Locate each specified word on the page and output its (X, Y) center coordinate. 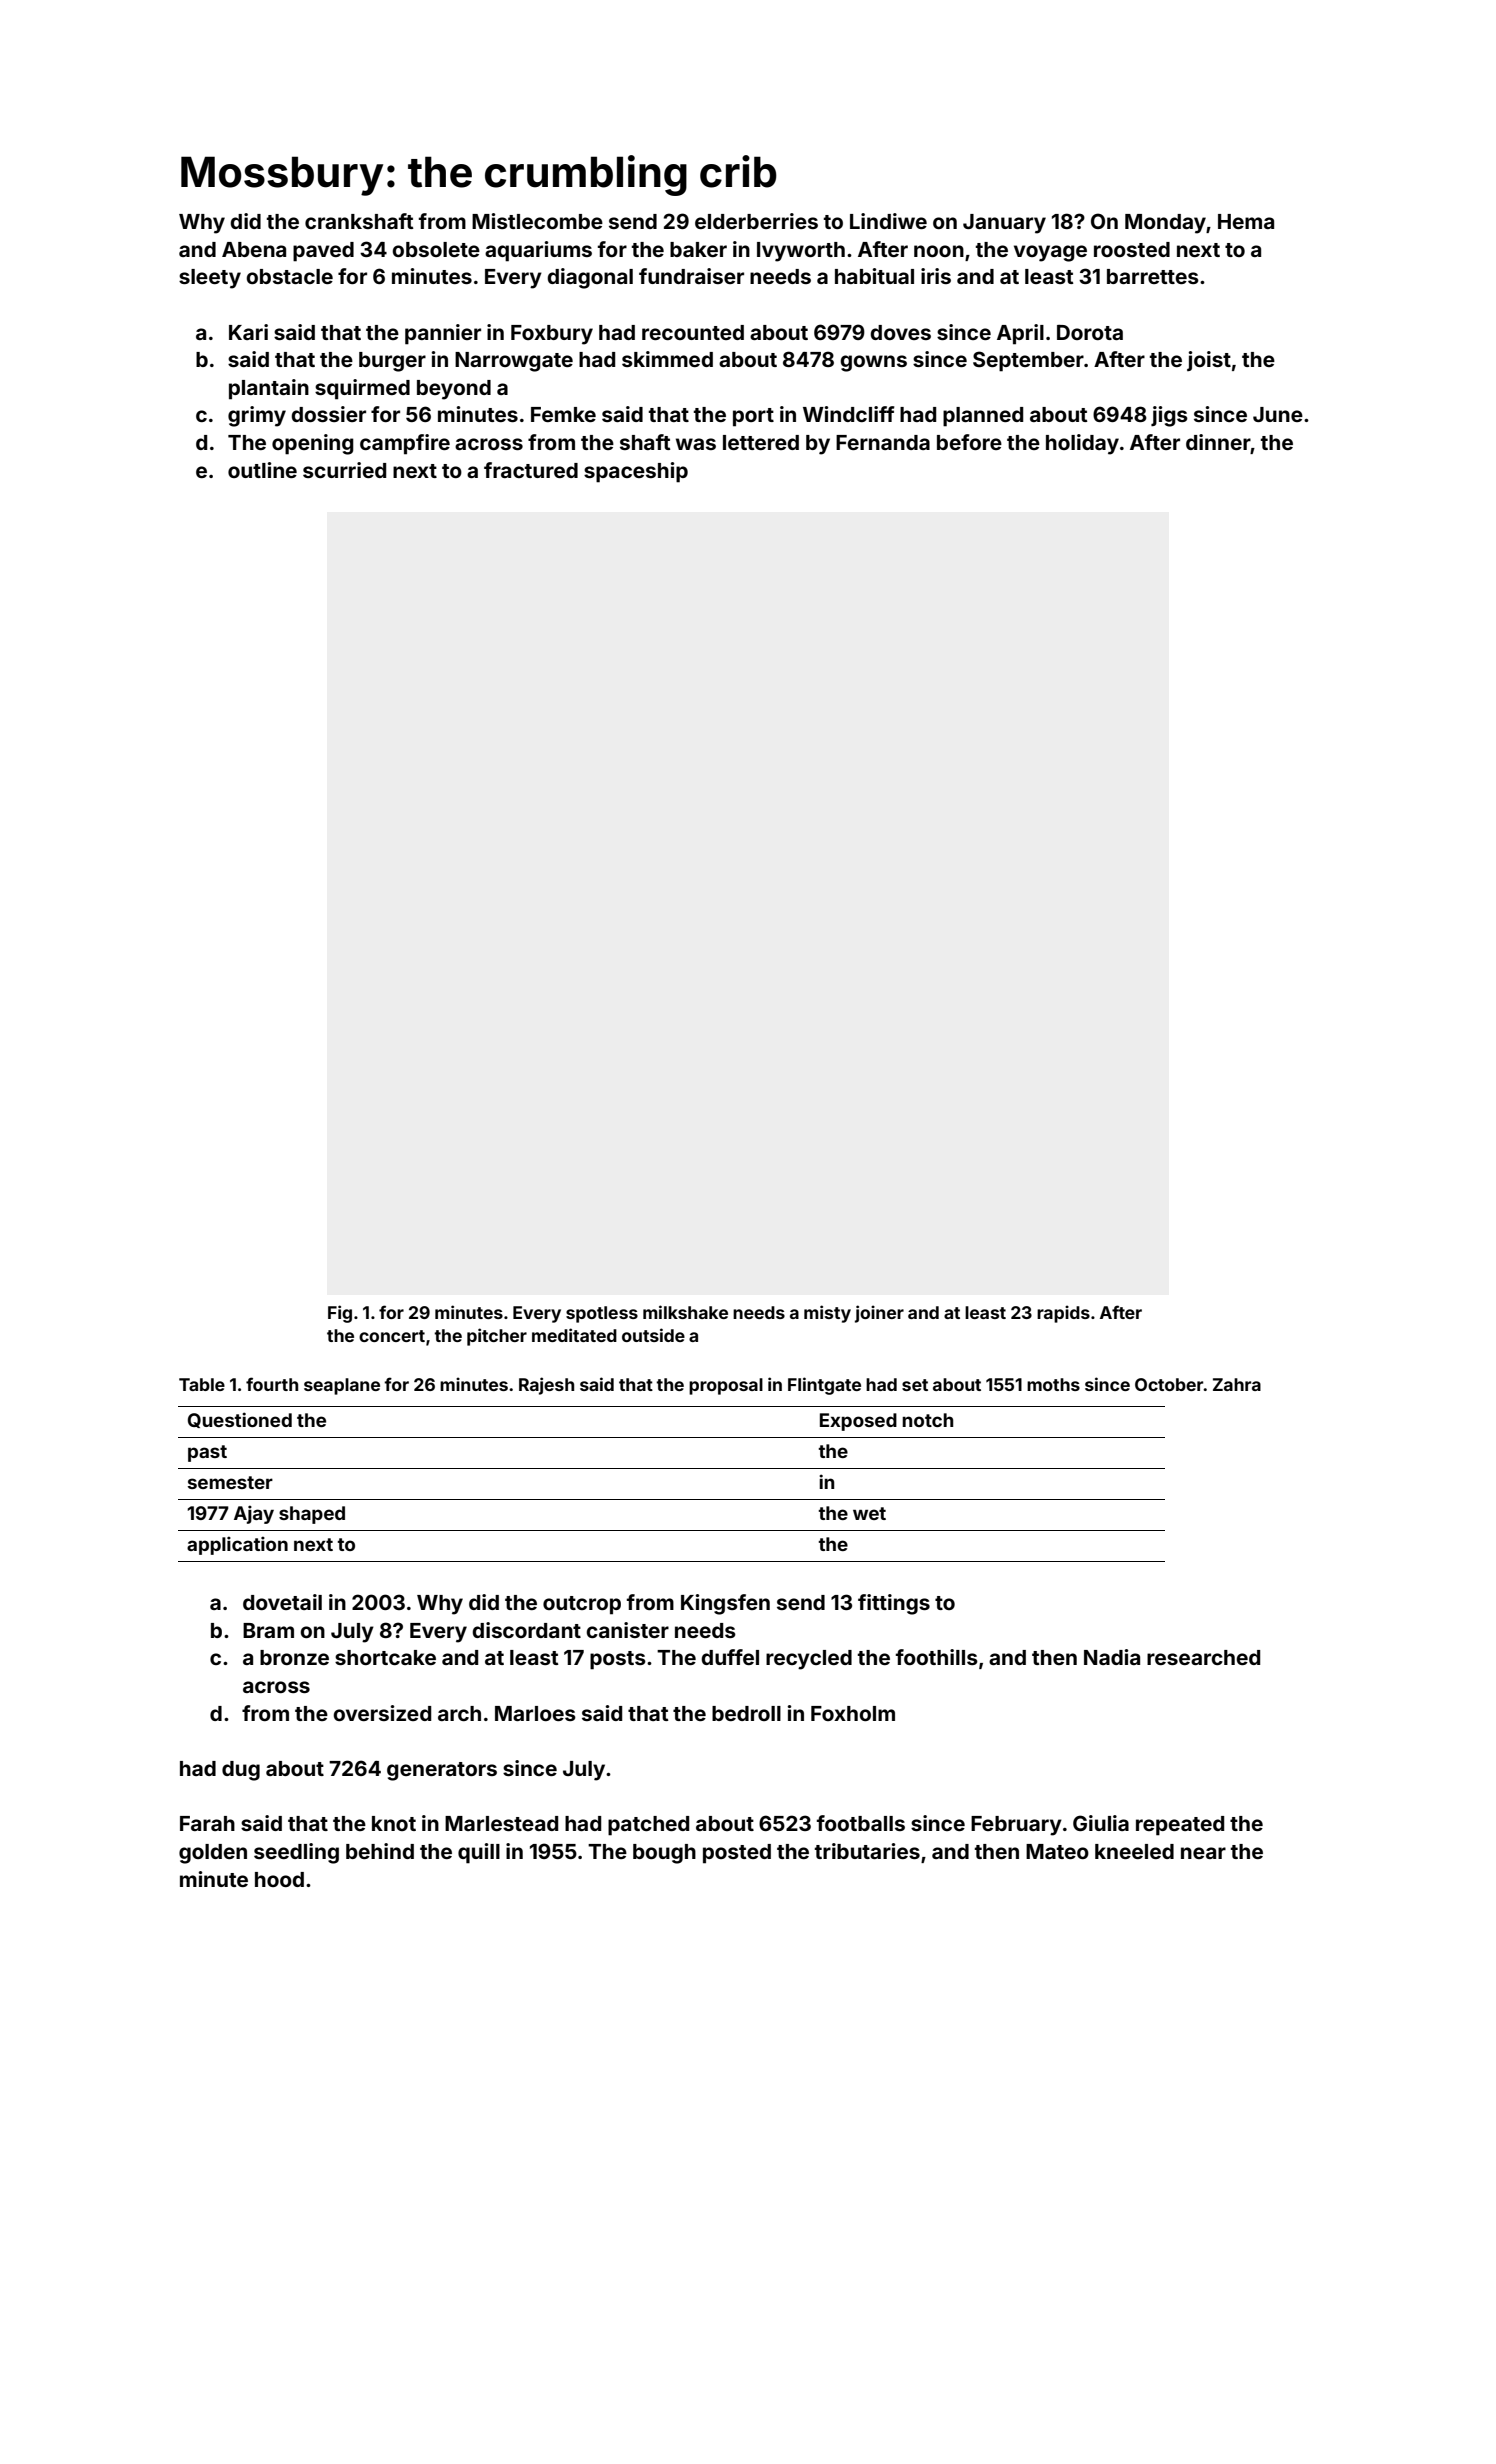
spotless (602, 1314)
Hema (1246, 221)
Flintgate (824, 1386)
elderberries (756, 221)
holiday (1082, 444)
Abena (254, 249)
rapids (1063, 1314)
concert (392, 1336)
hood (279, 1879)
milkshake (685, 1312)
